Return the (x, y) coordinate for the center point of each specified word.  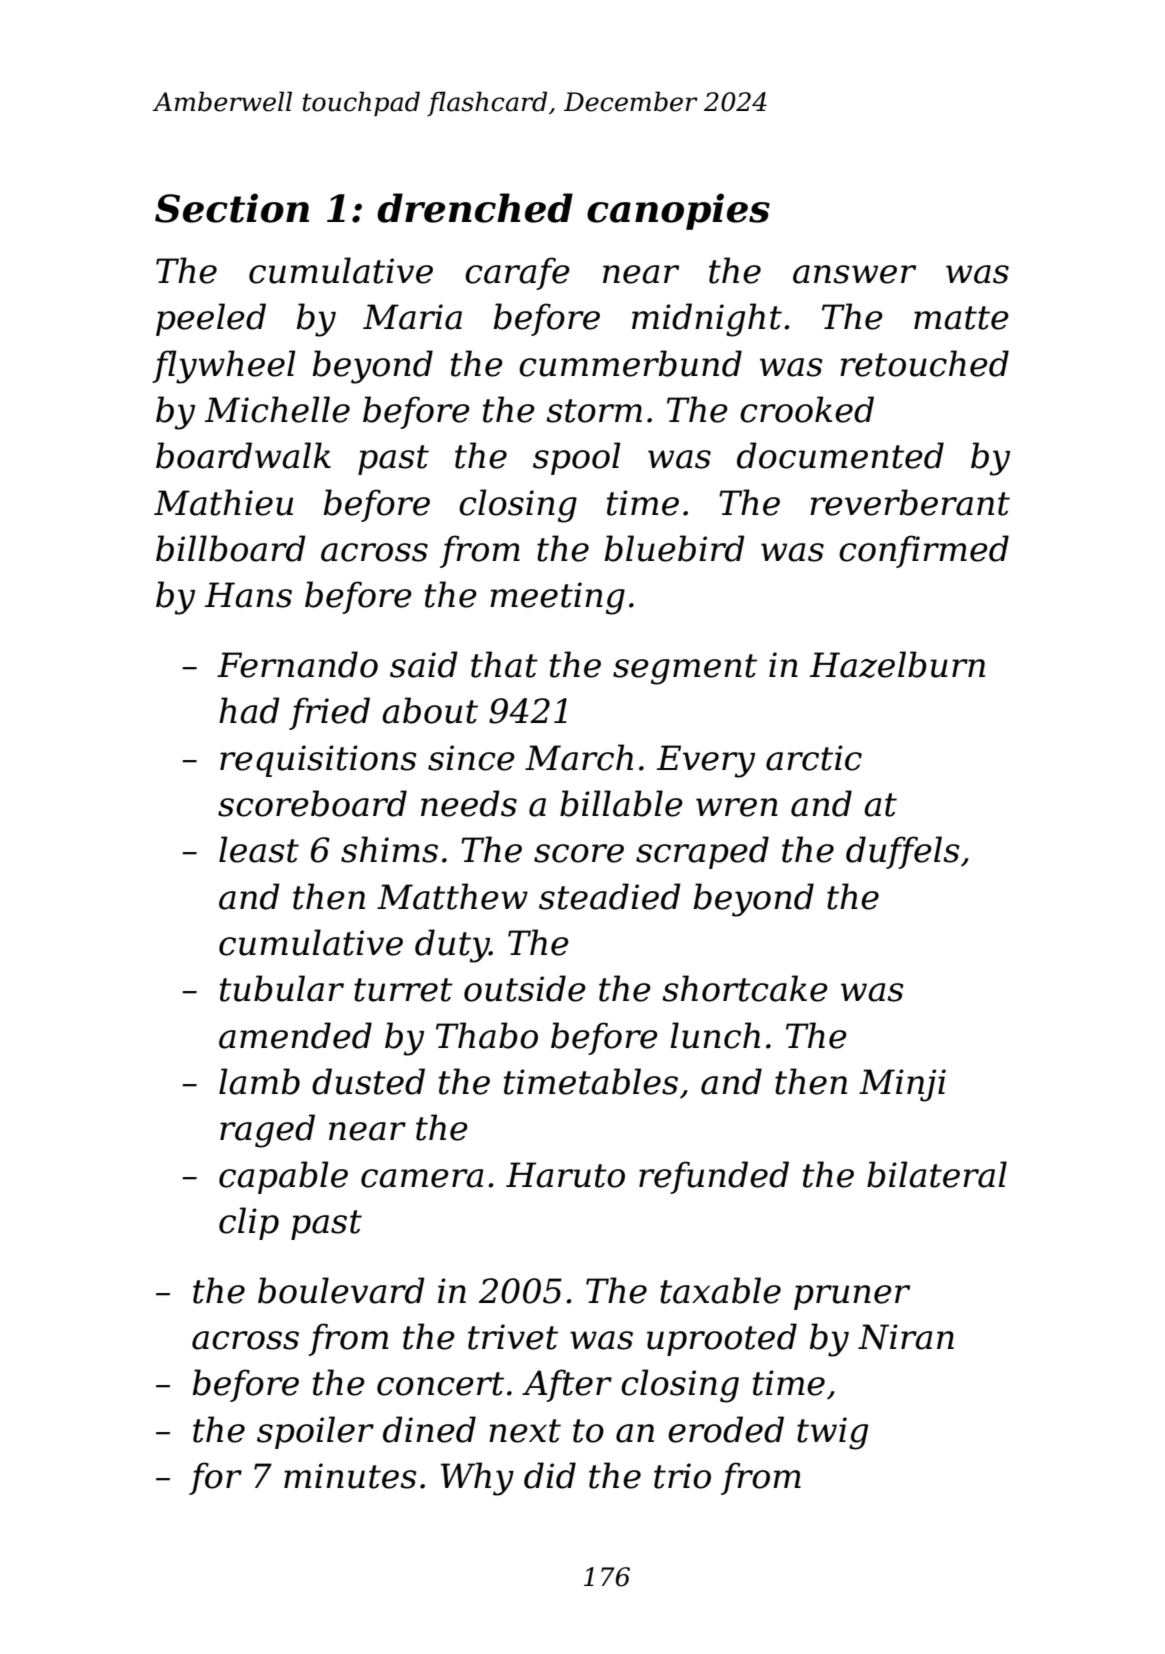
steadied (610, 896)
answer (854, 274)
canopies (678, 211)
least (259, 849)
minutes (350, 1476)
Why (477, 1479)
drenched (475, 208)
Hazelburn (897, 664)
